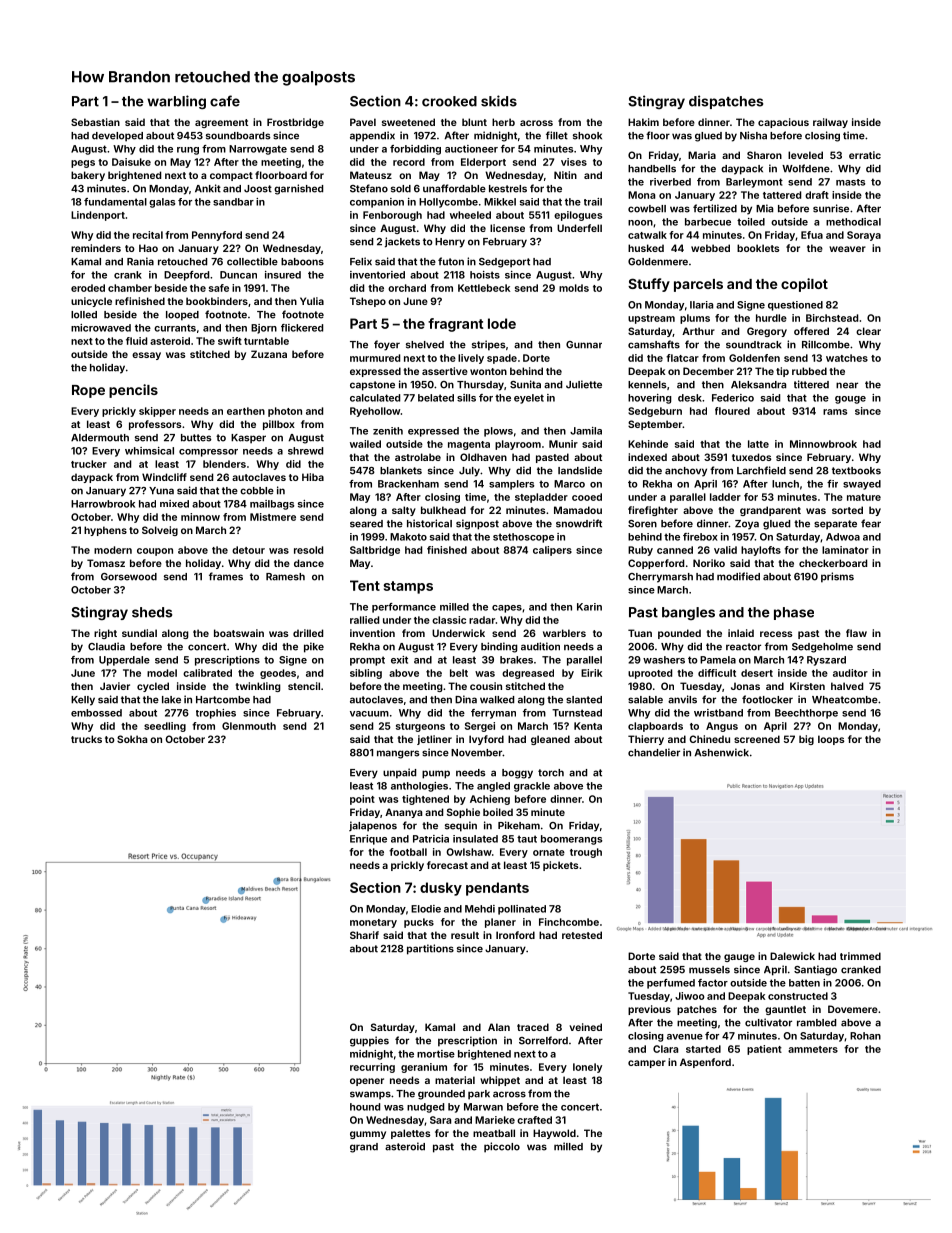 The height and width of the document is (1233, 952). Describe the element at coordinates (162, 673) in the document. I see `model` at that location.
